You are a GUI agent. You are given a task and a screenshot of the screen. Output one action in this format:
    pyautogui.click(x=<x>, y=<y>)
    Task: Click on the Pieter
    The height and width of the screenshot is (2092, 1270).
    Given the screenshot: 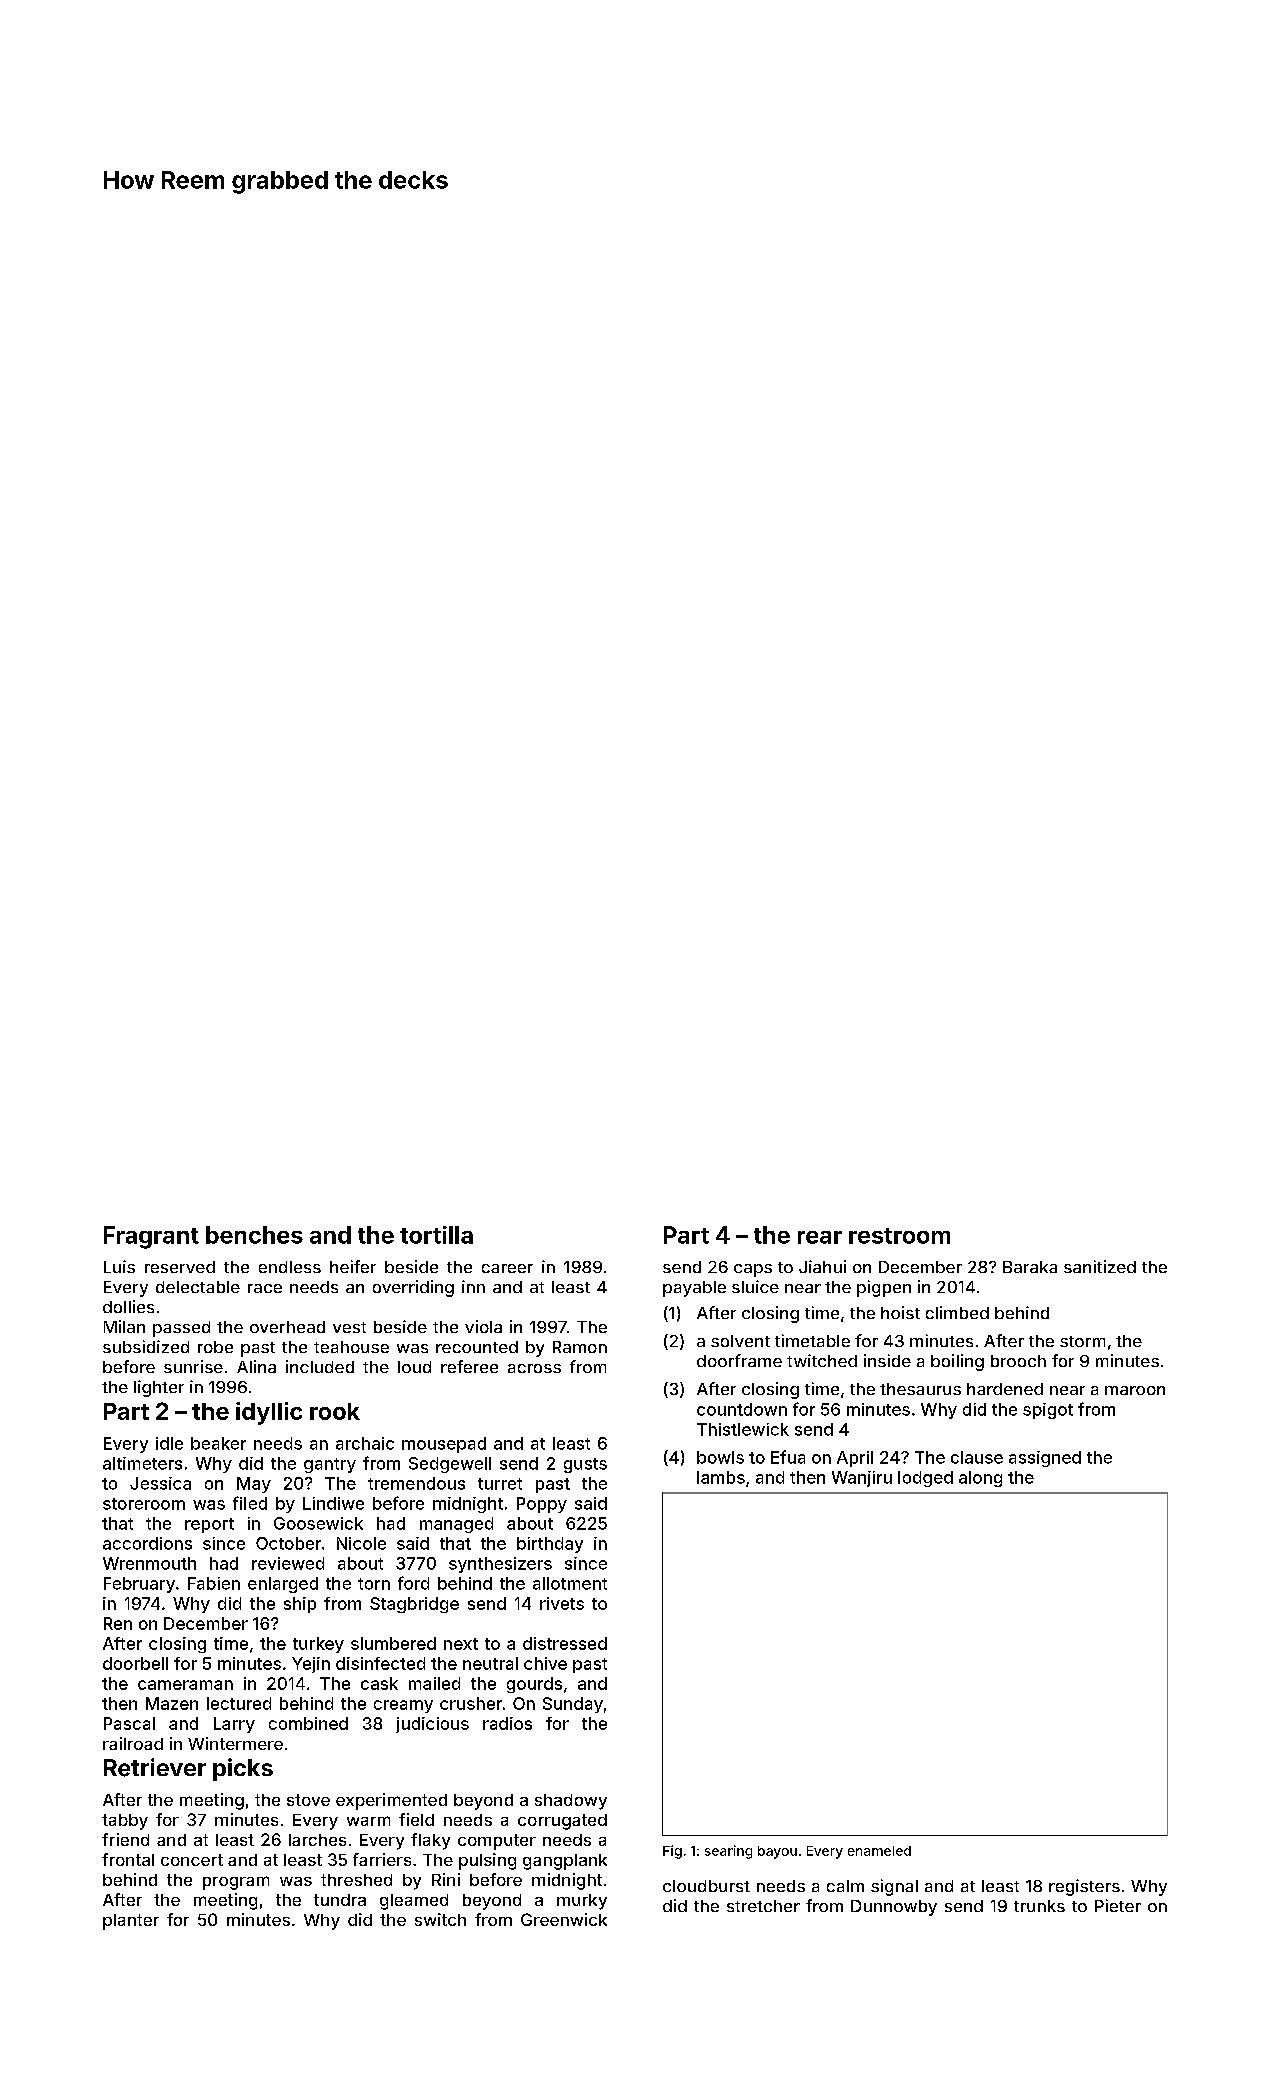 What is the action you would take?
    pyautogui.click(x=1118, y=1905)
